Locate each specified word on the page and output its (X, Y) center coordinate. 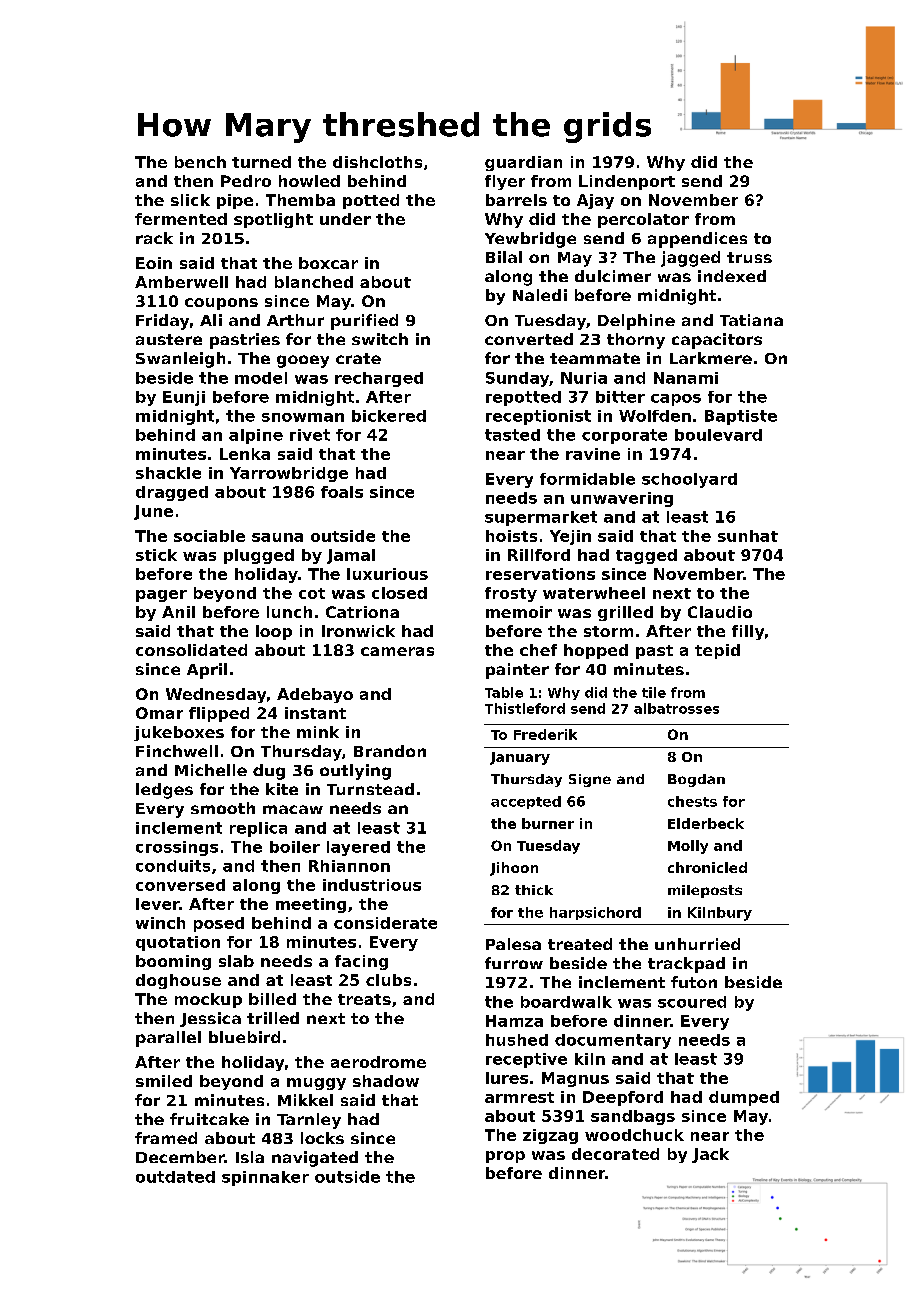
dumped (744, 1098)
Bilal (504, 257)
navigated (315, 1159)
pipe (235, 201)
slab (236, 961)
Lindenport (627, 182)
